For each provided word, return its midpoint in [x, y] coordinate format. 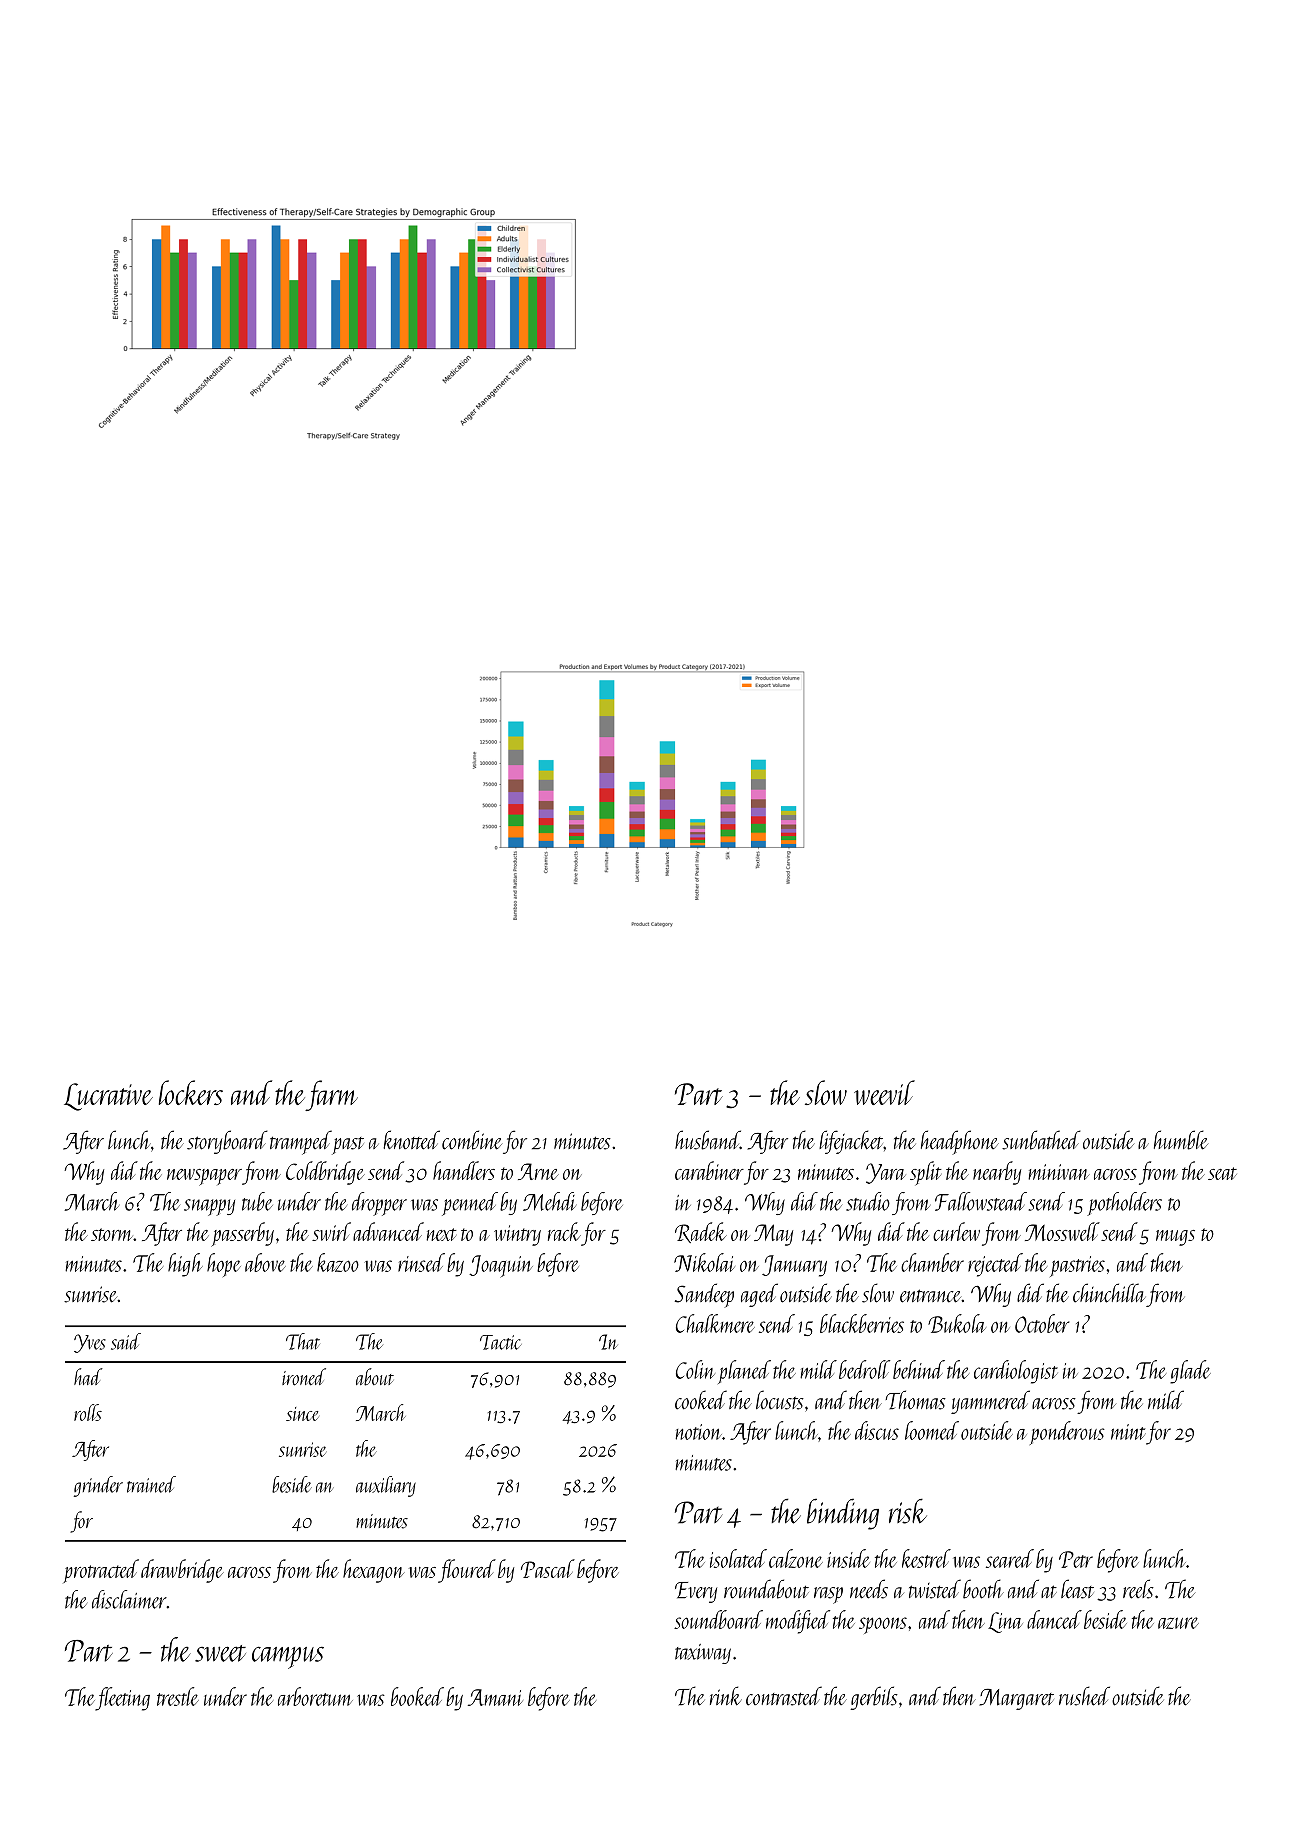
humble [1181, 1140]
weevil [884, 1092]
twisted [935, 1589]
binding [843, 1514]
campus [288, 1657]
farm [331, 1095]
